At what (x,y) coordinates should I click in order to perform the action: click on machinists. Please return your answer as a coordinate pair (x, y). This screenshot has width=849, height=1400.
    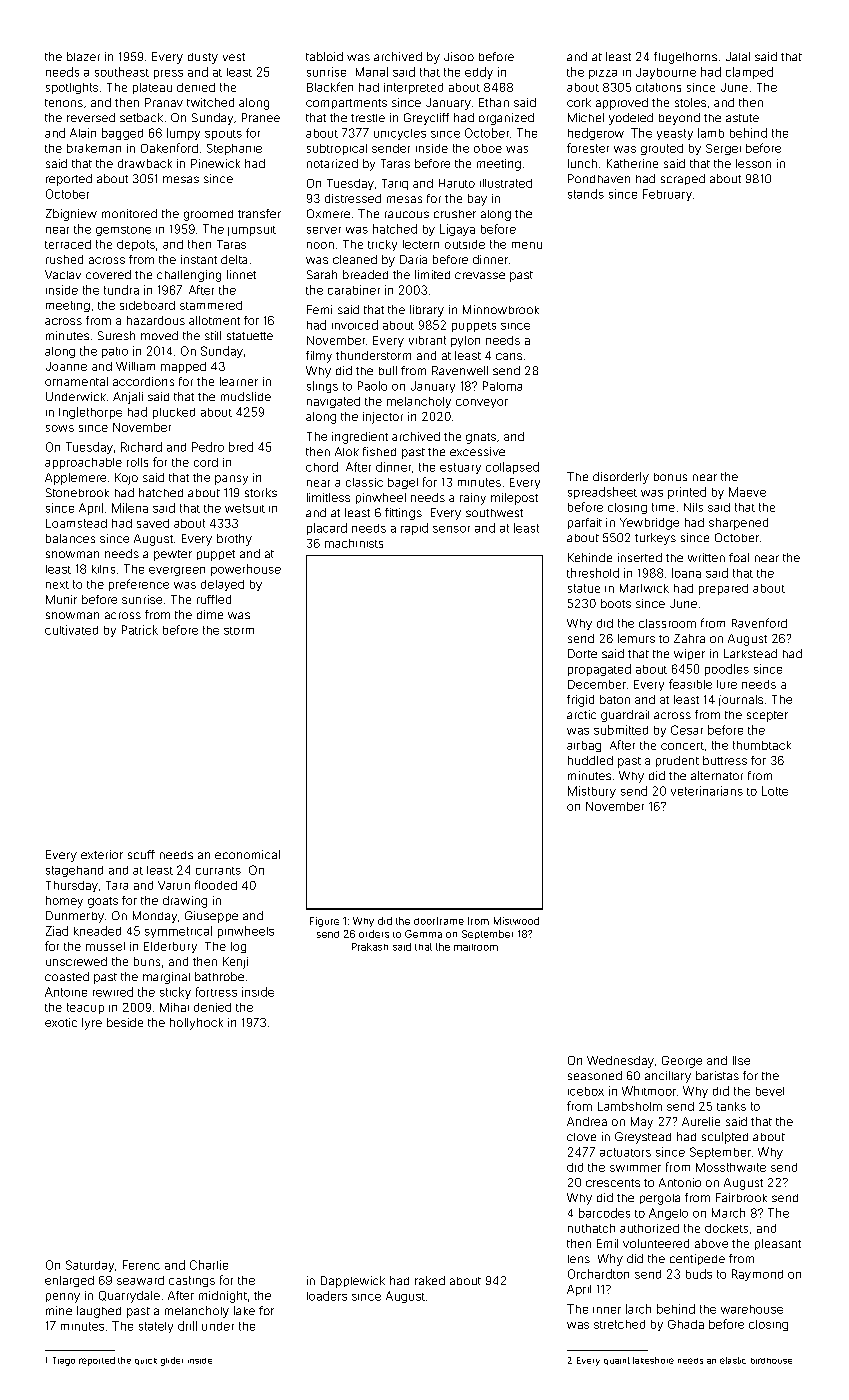
    Looking at the image, I should click on (354, 543).
